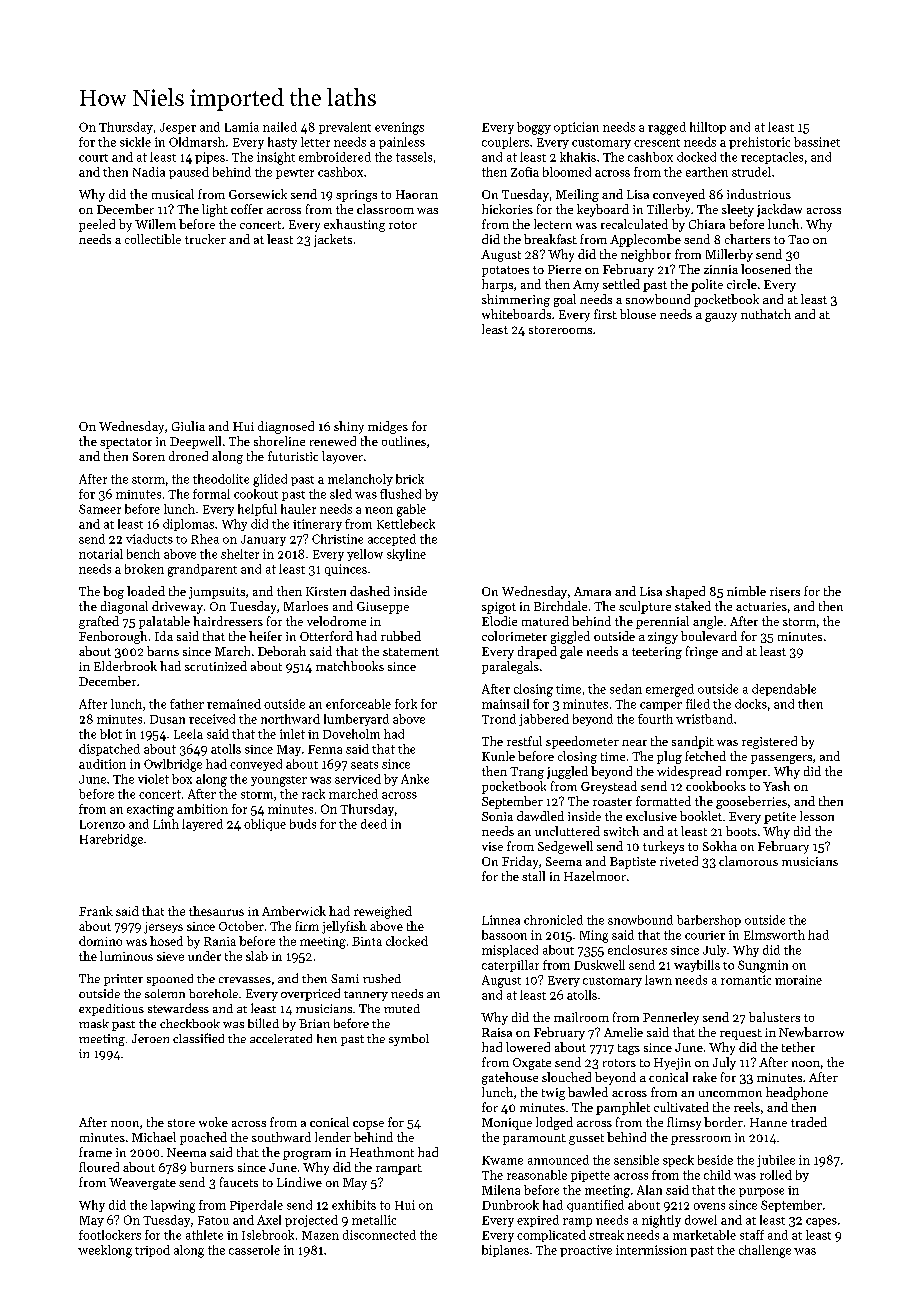  Describe the element at coordinates (411, 652) in the screenshot. I see `statement` at that location.
